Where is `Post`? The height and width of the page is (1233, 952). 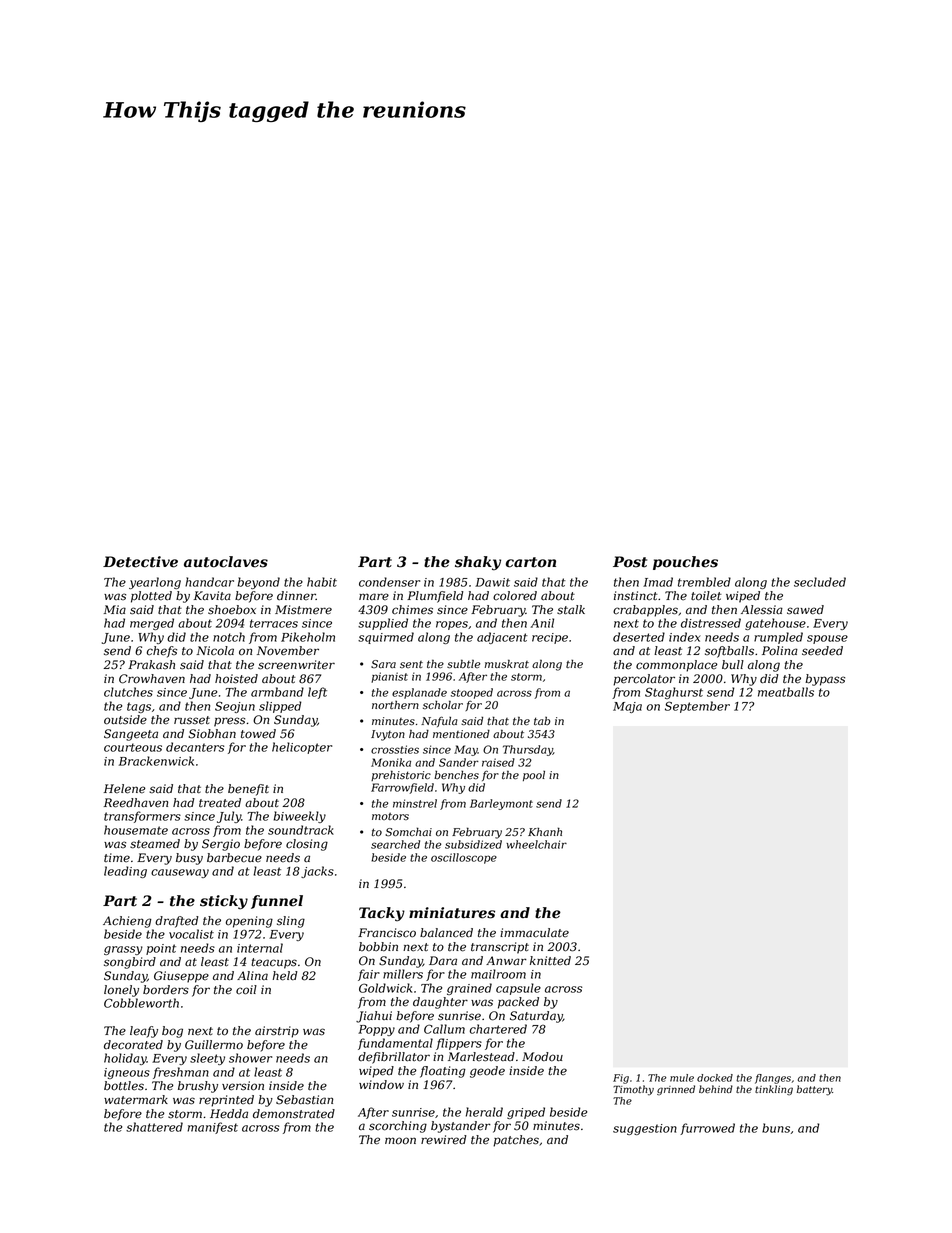
Post is located at coordinates (630, 562).
